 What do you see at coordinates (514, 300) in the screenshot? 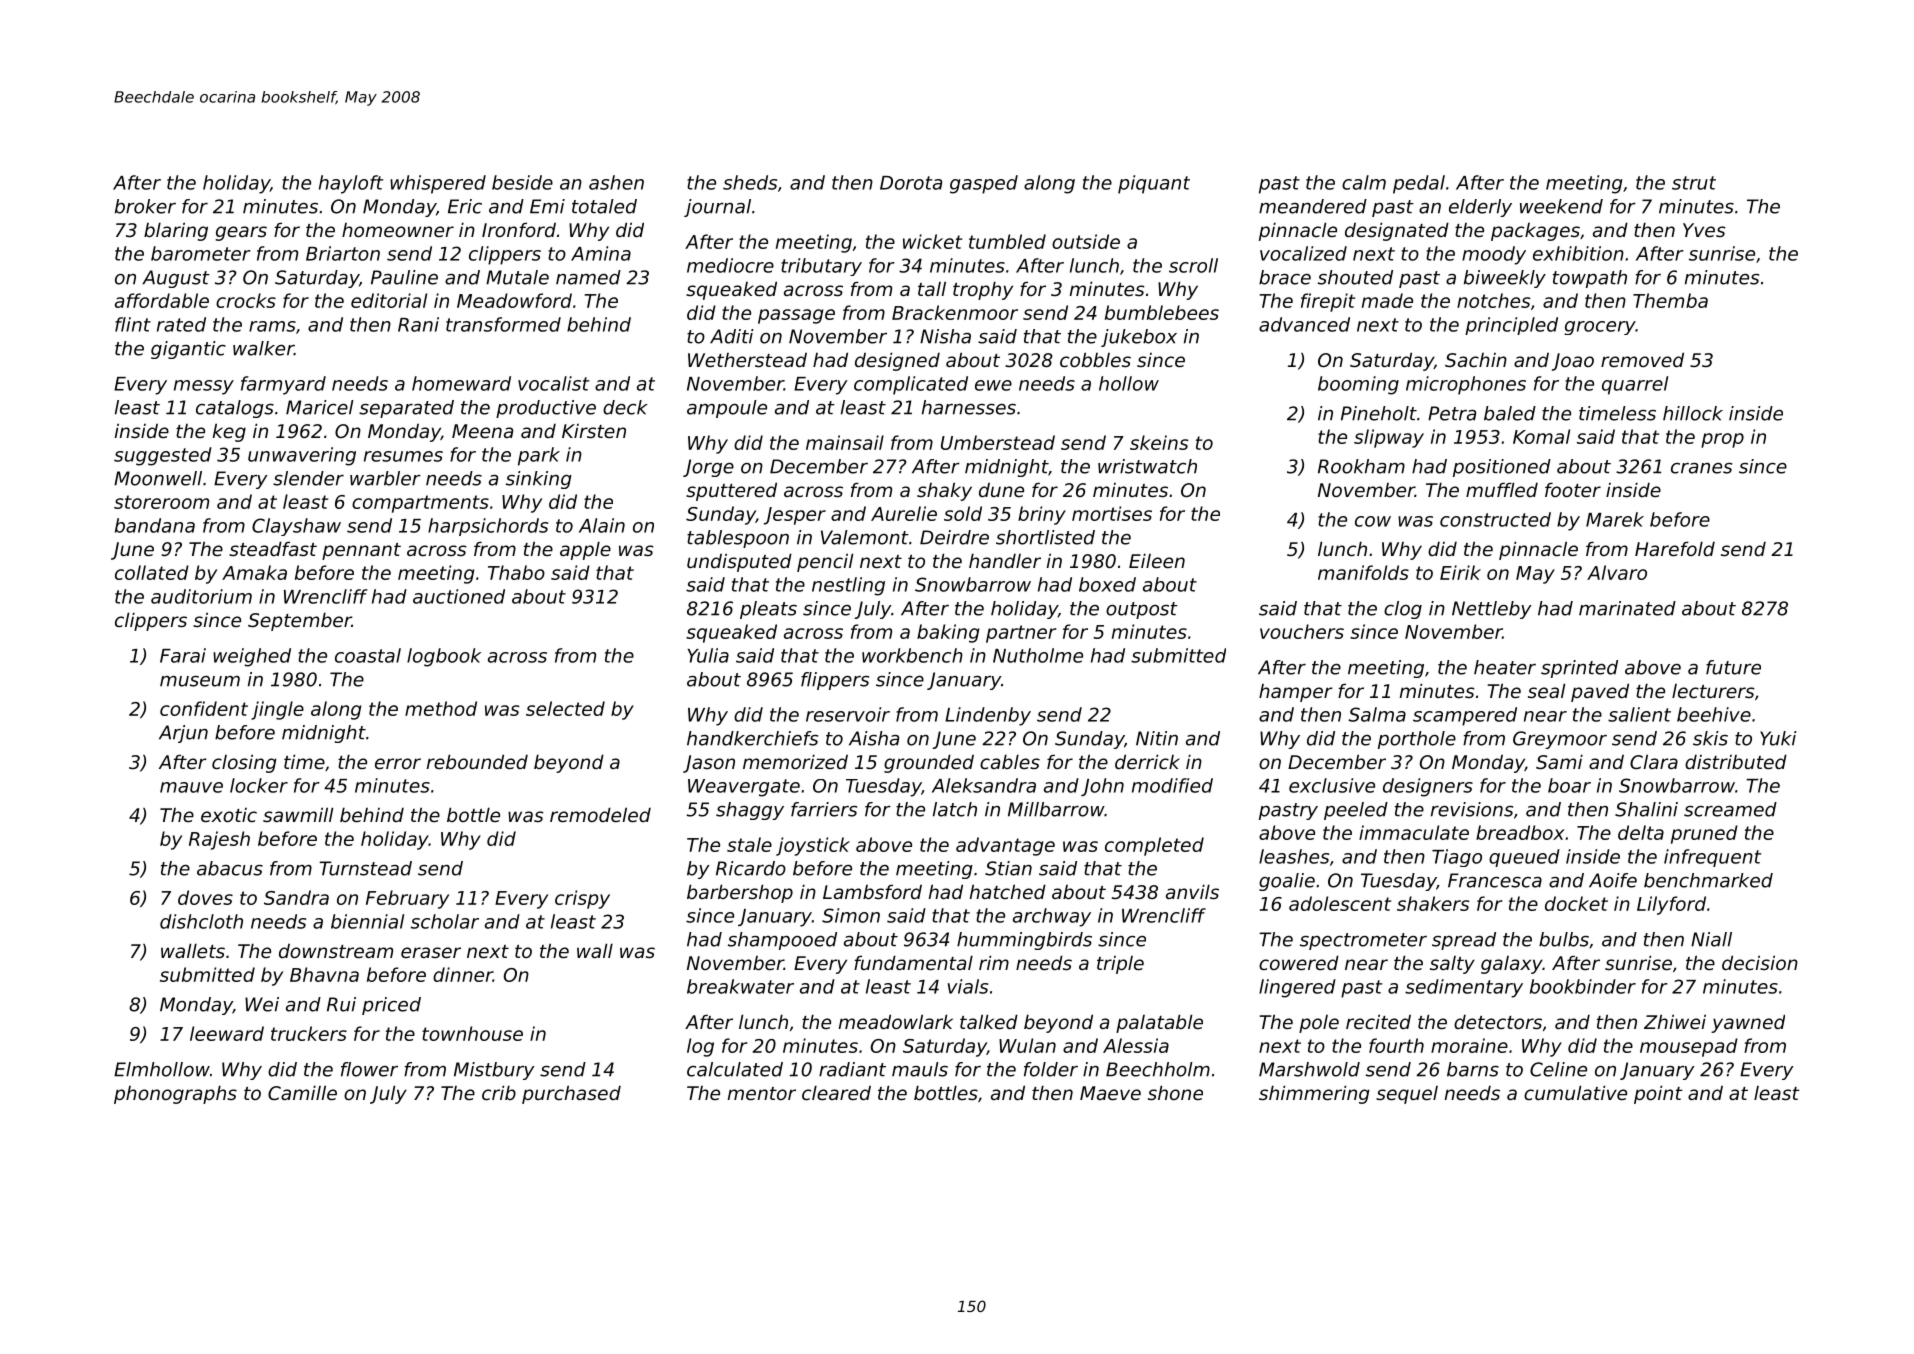
I see `Meadowford` at bounding box center [514, 300].
